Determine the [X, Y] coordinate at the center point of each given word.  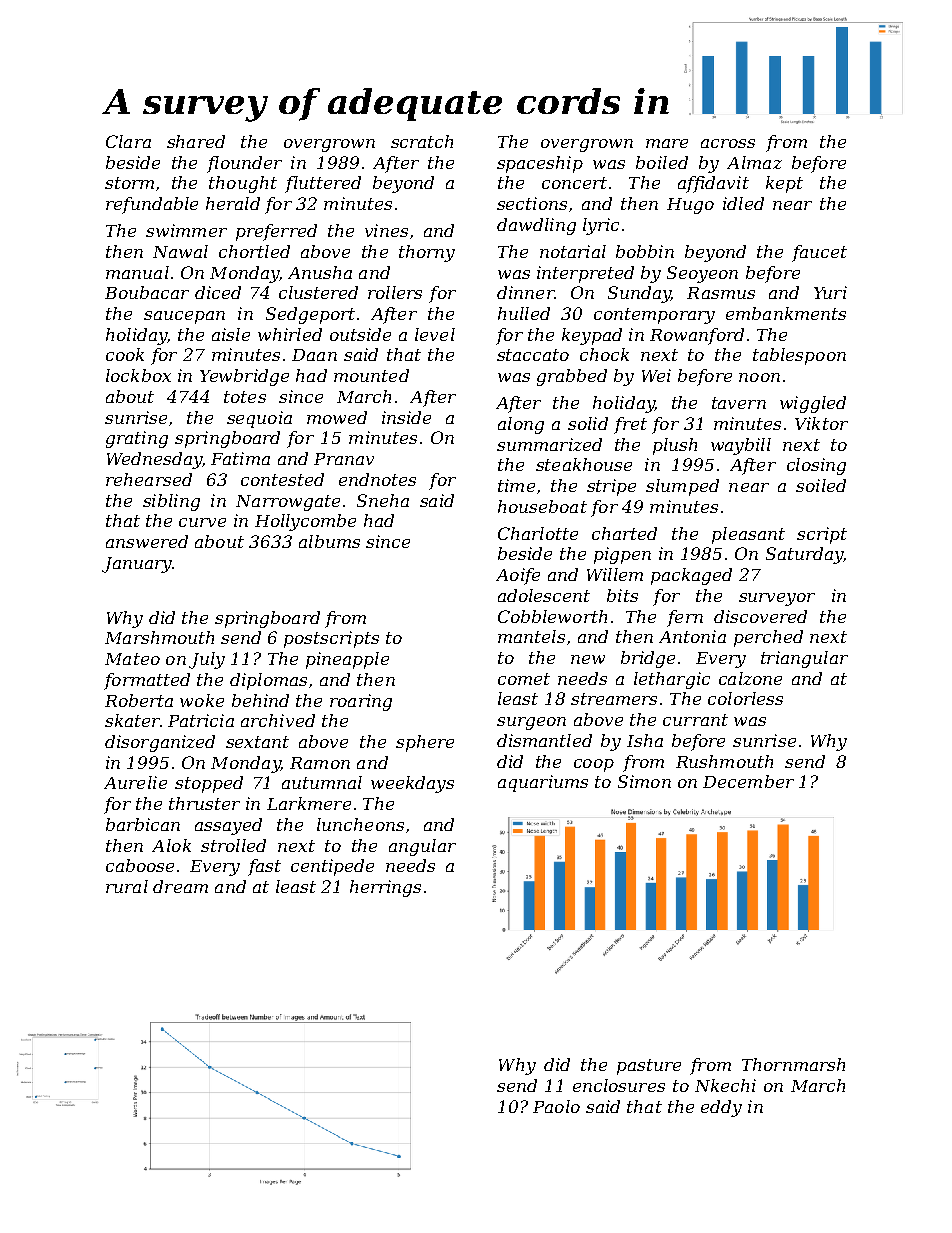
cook [125, 354]
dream [180, 886]
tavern [739, 403]
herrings [385, 888]
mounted [371, 375]
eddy [721, 1108]
